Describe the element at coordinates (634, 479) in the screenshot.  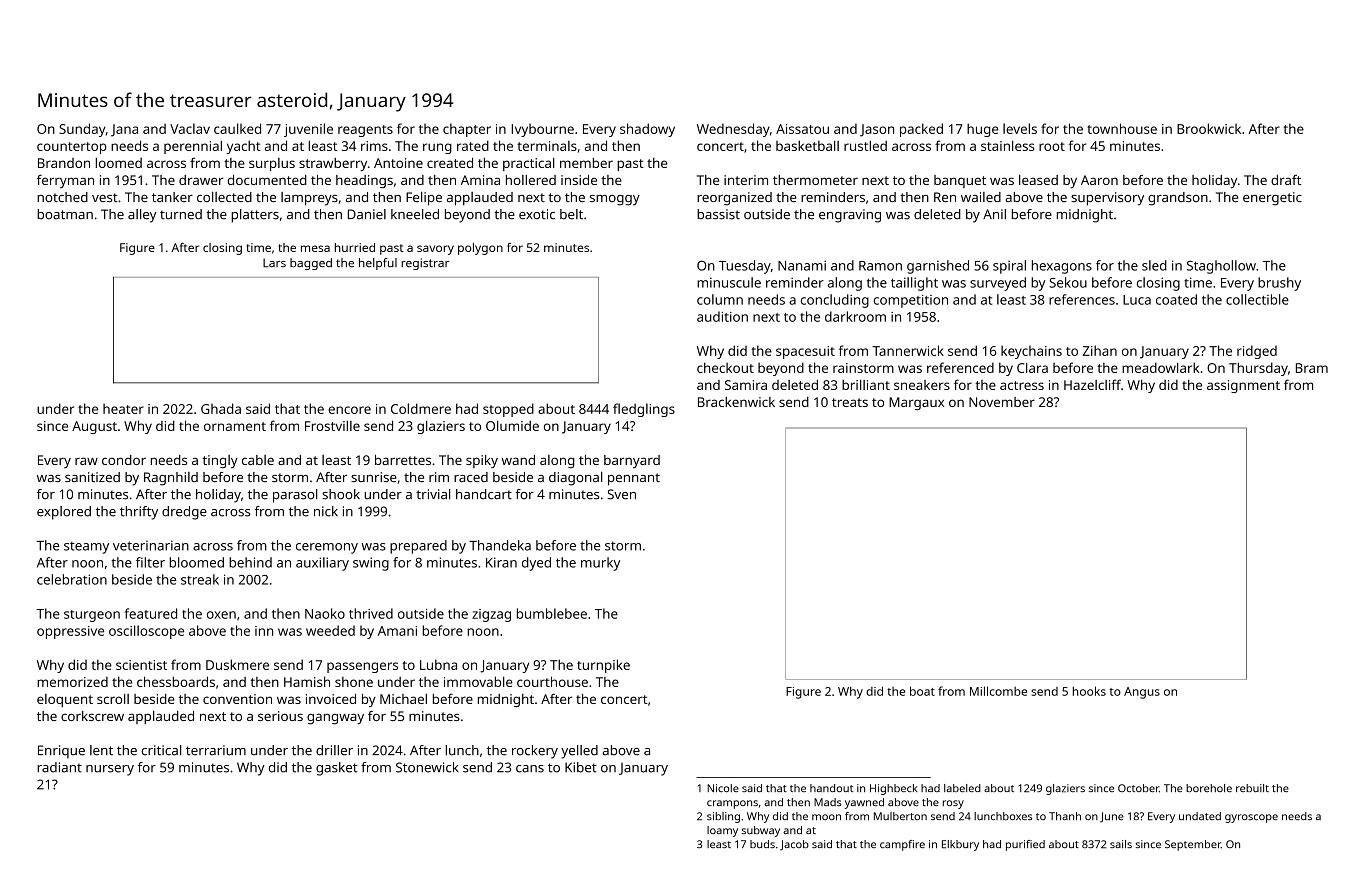
I see `pennant` at that location.
